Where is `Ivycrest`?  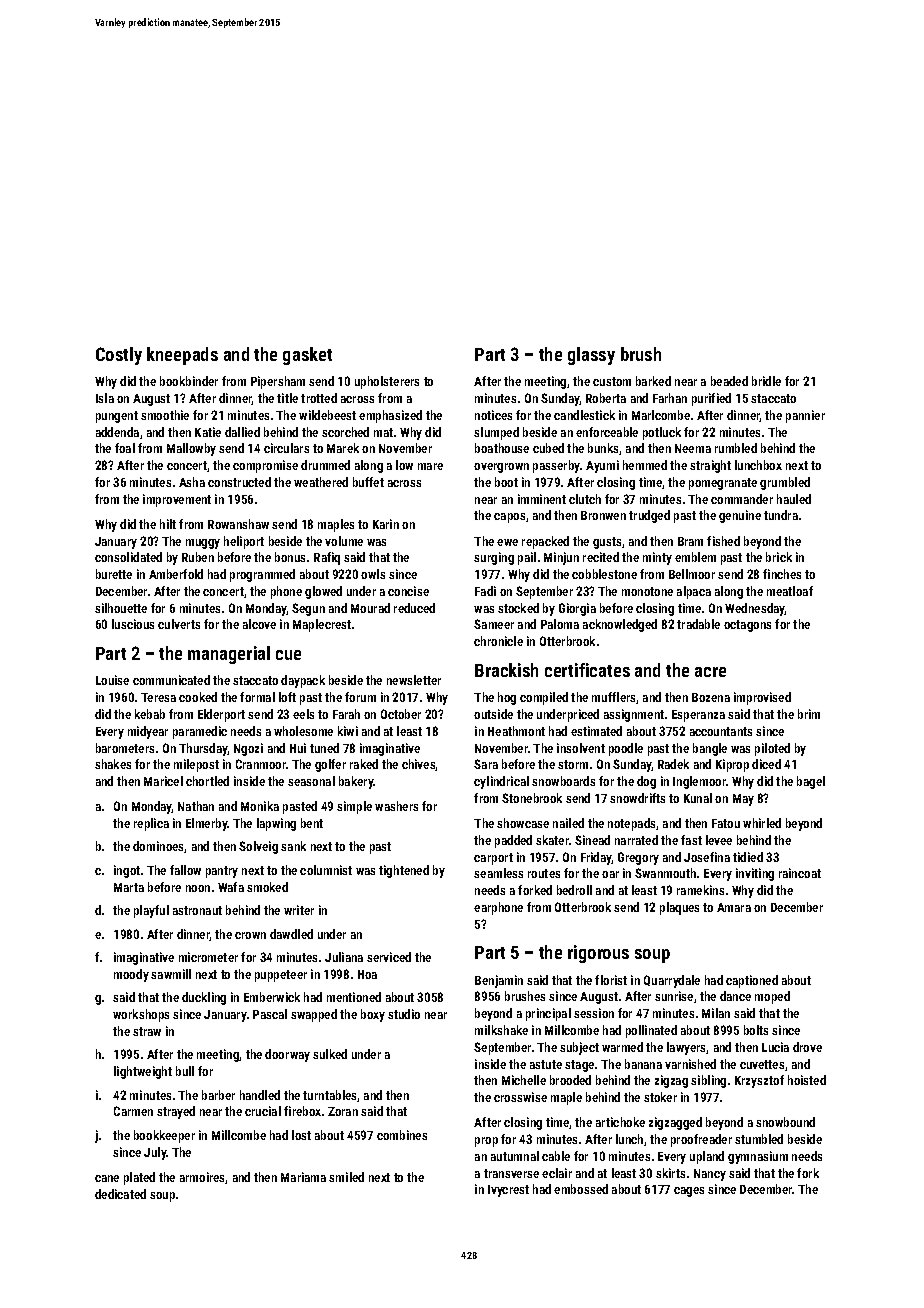
Ivycrest is located at coordinates (508, 1191).
